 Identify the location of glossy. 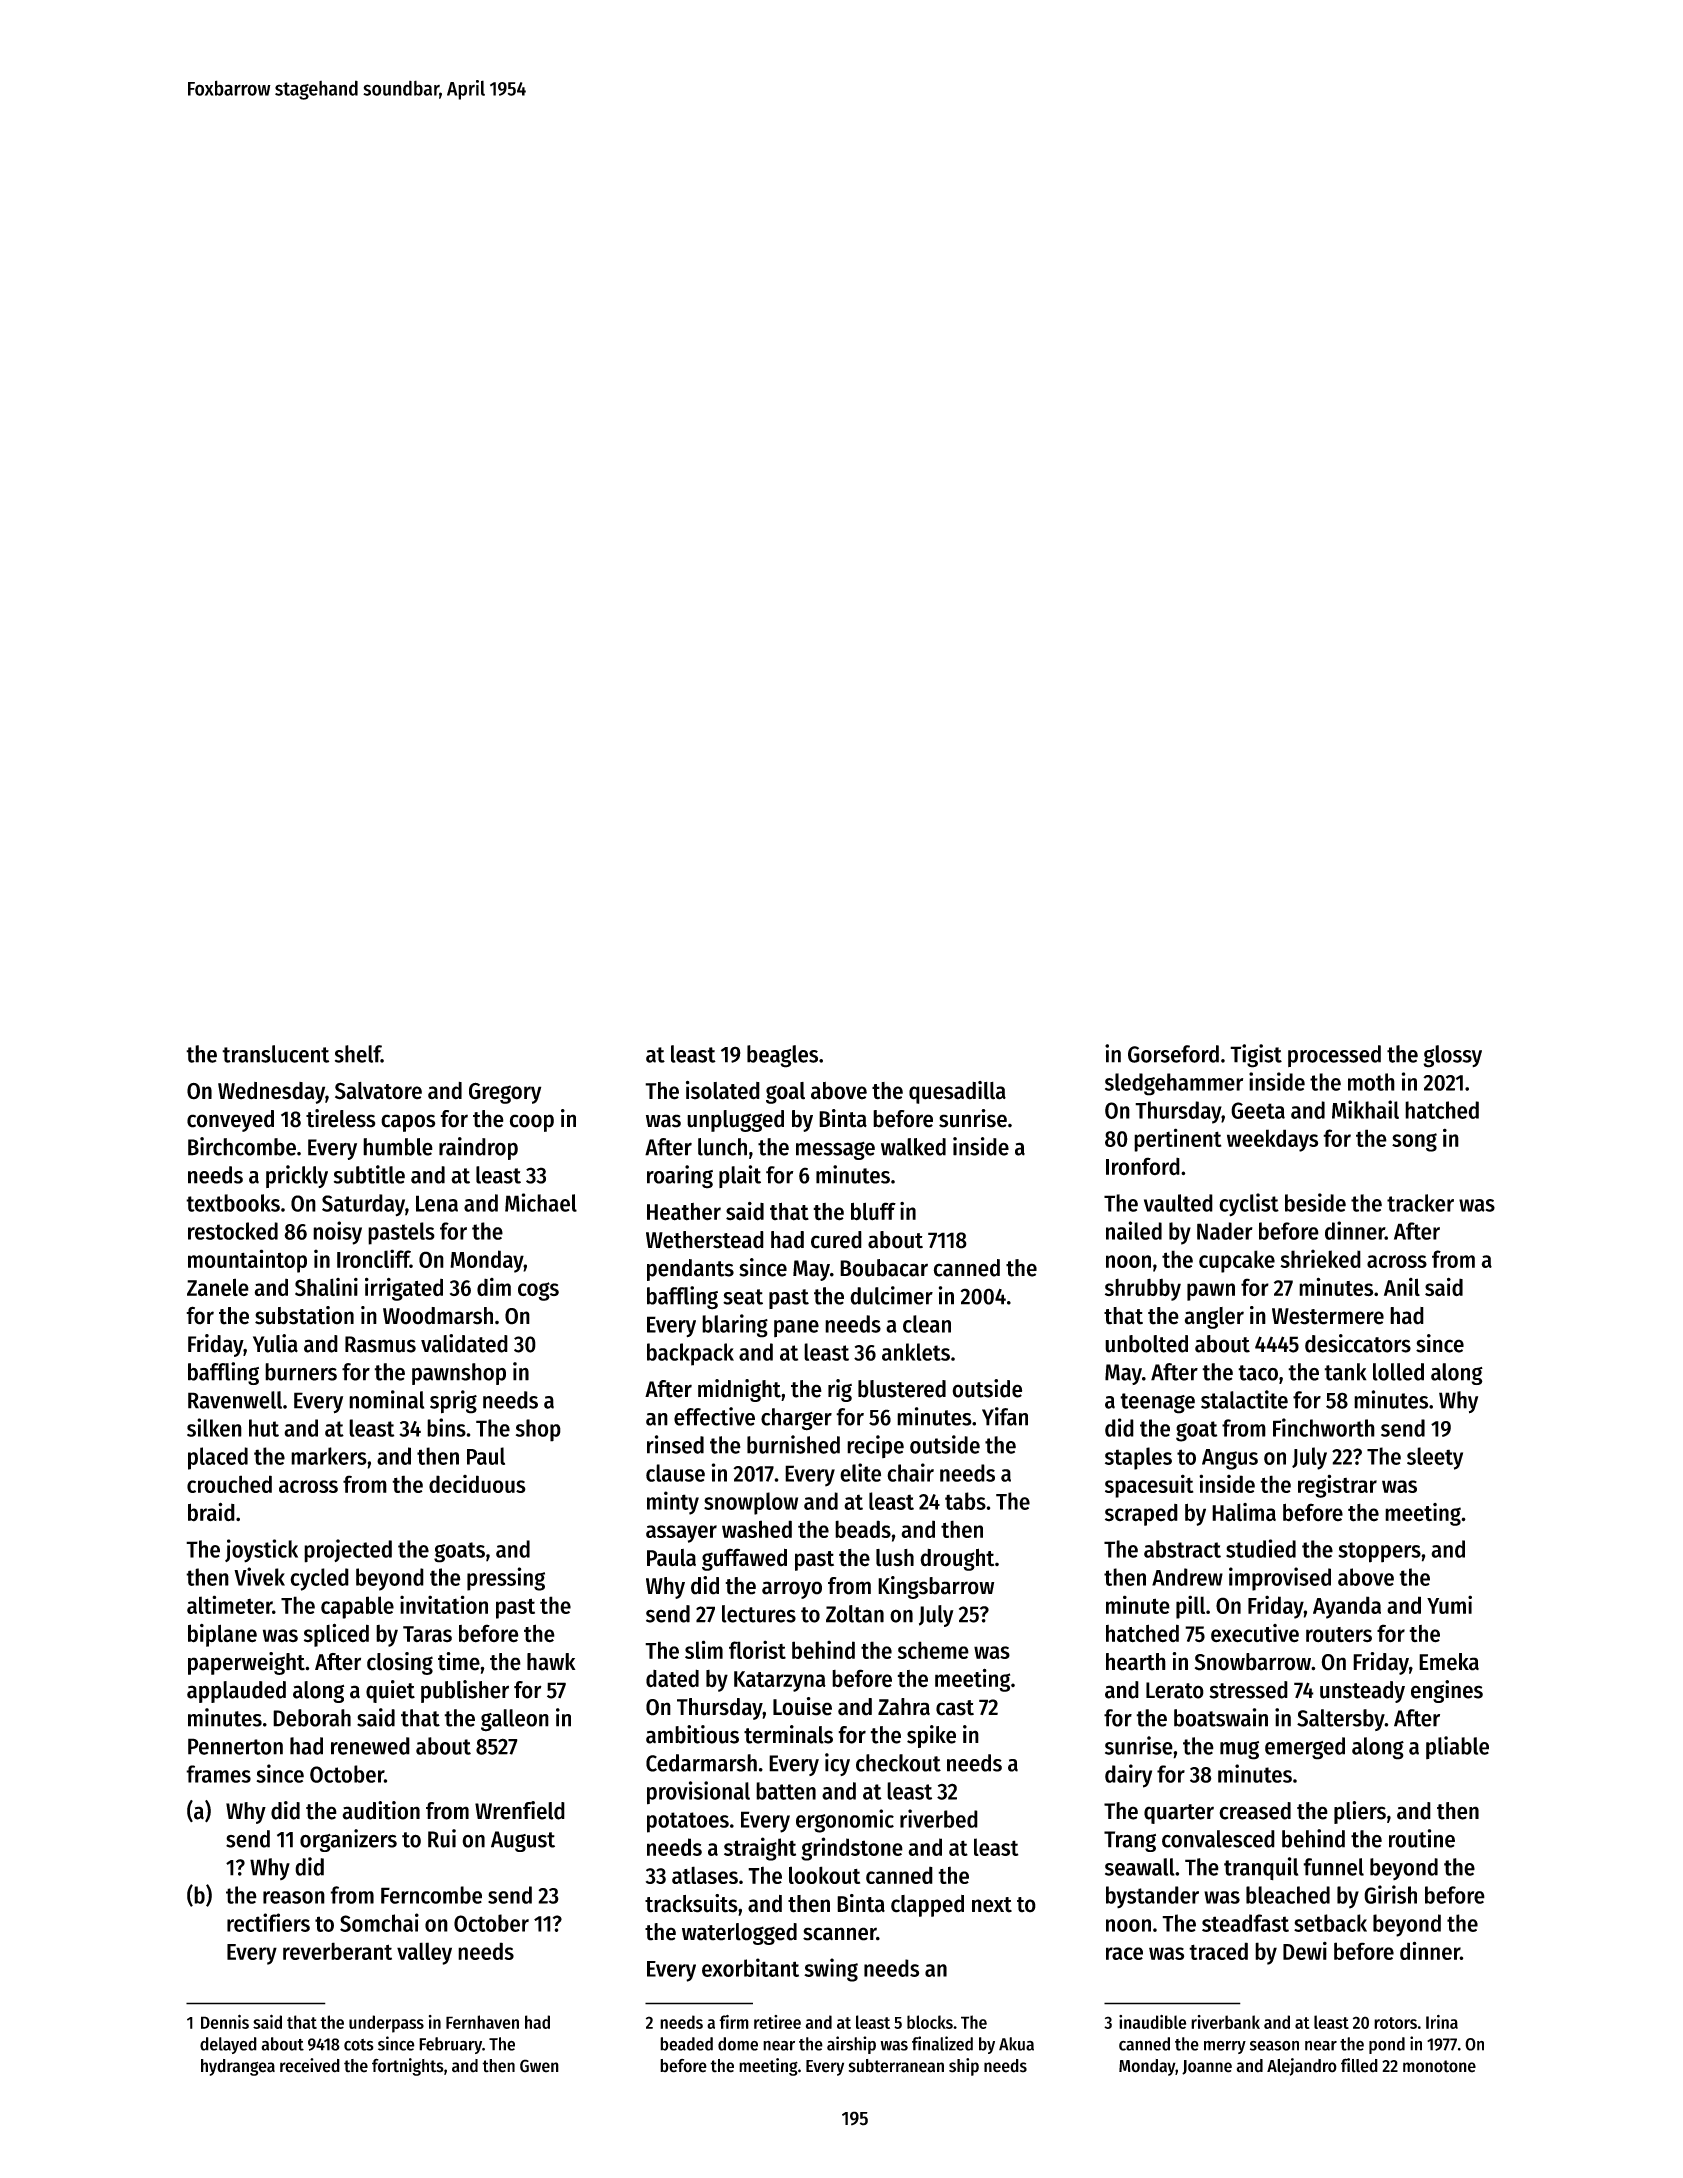
(1452, 1056).
